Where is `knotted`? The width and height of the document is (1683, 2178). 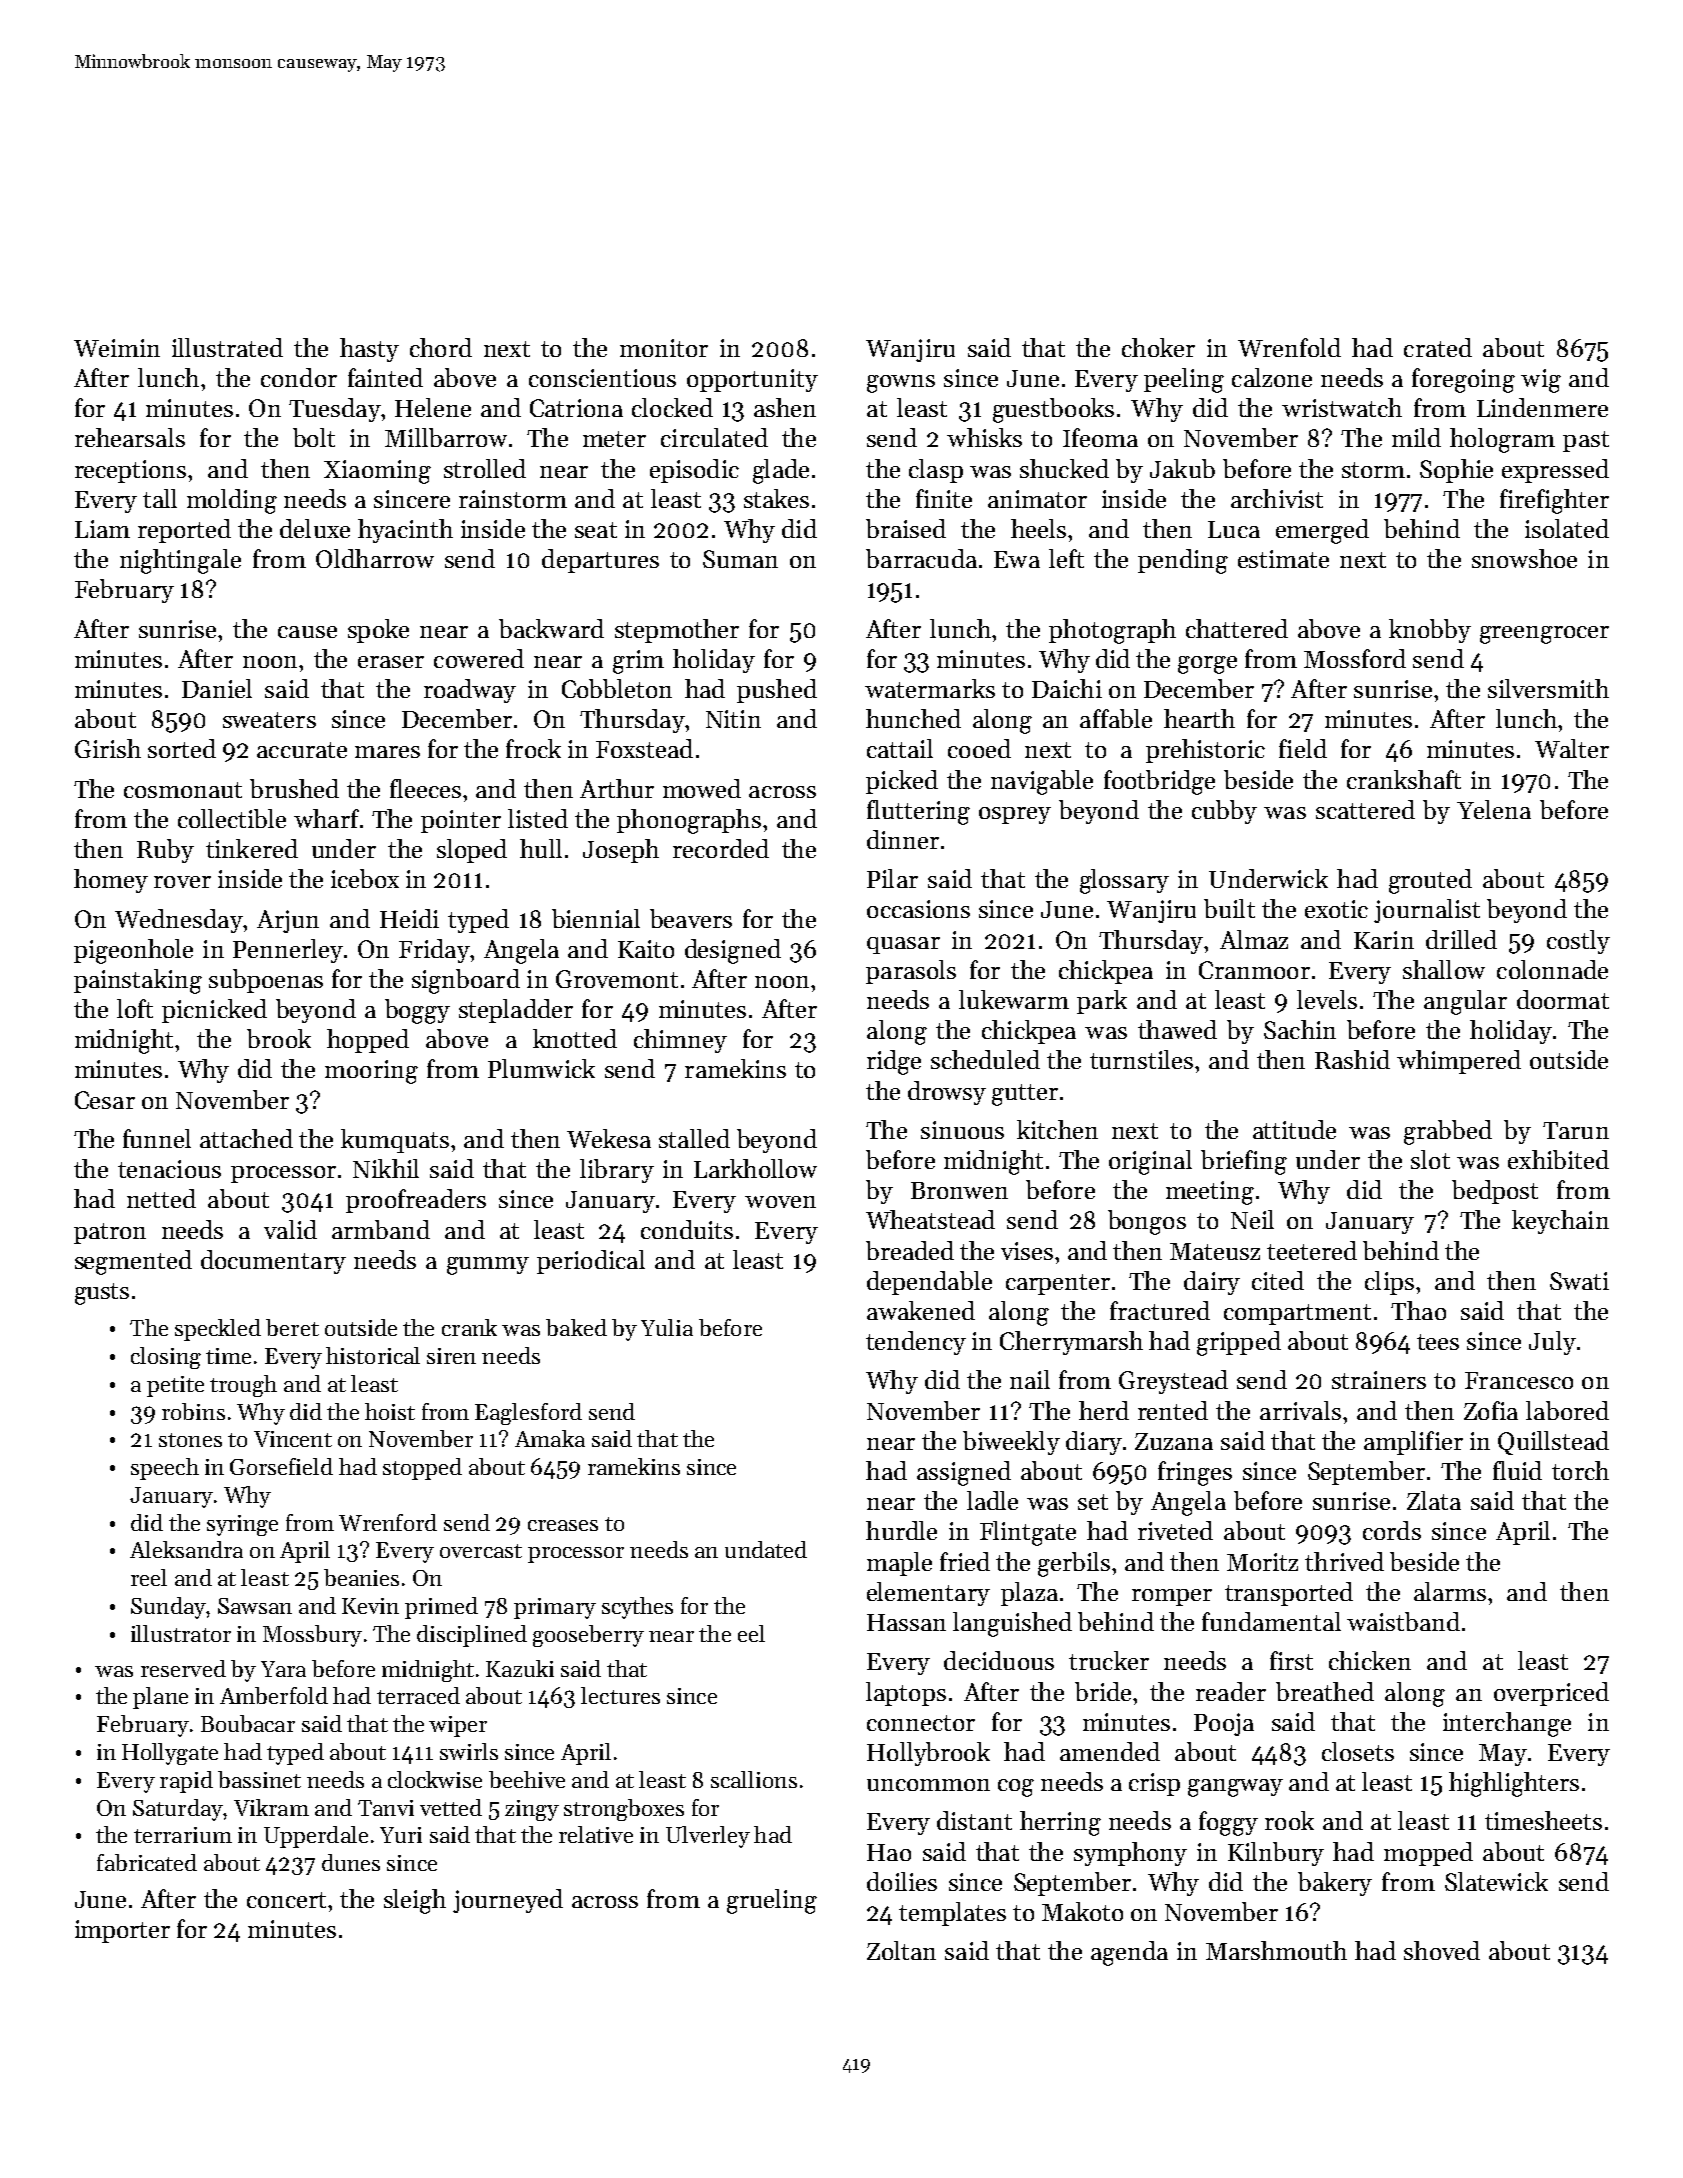
knotted is located at coordinates (575, 1038).
